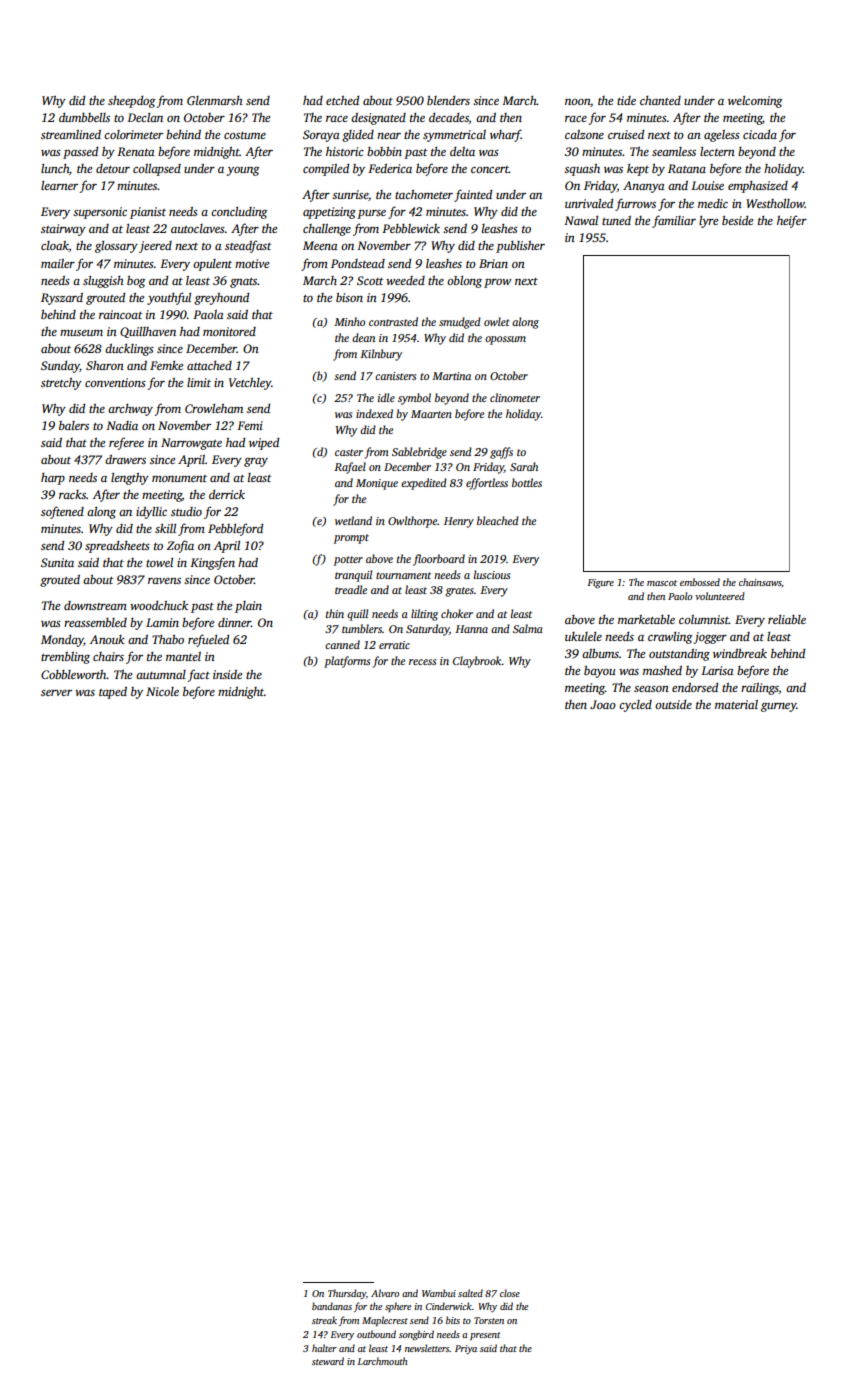 This screenshot has width=849, height=1400. What do you see at coordinates (351, 539) in the screenshot?
I see `prompt` at bounding box center [351, 539].
